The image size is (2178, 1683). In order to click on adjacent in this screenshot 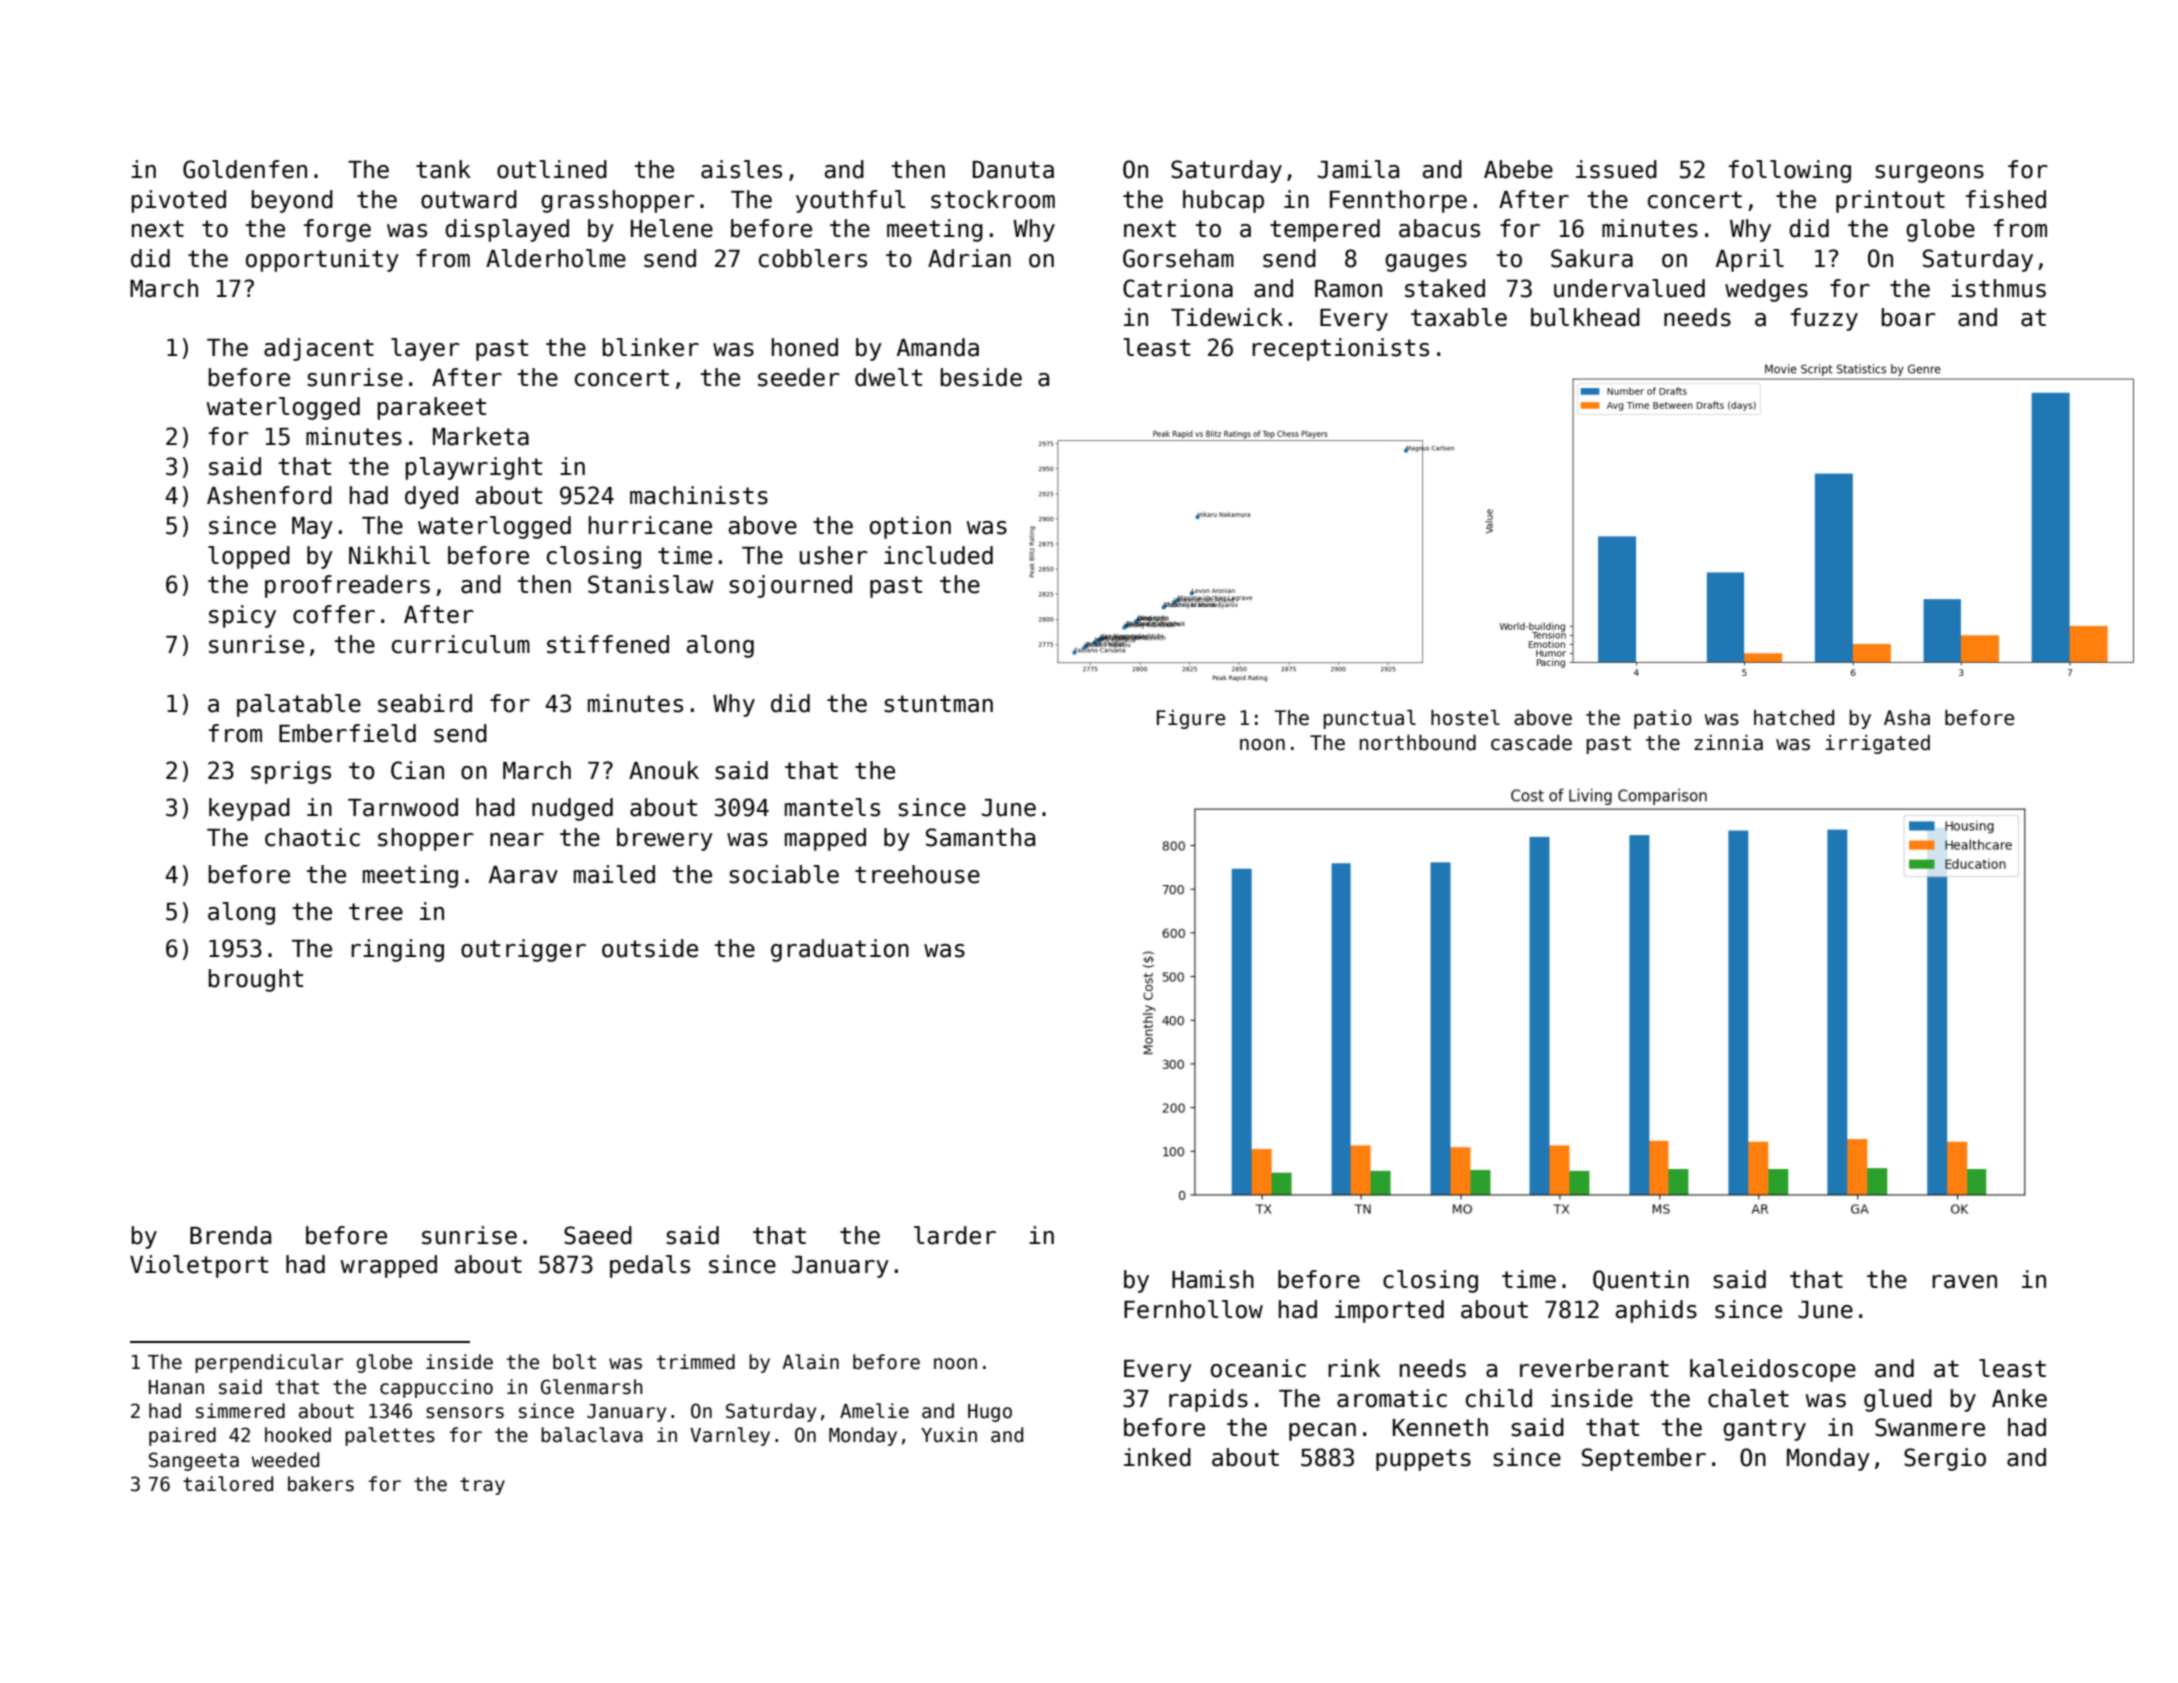, I will do `click(319, 349)`.
